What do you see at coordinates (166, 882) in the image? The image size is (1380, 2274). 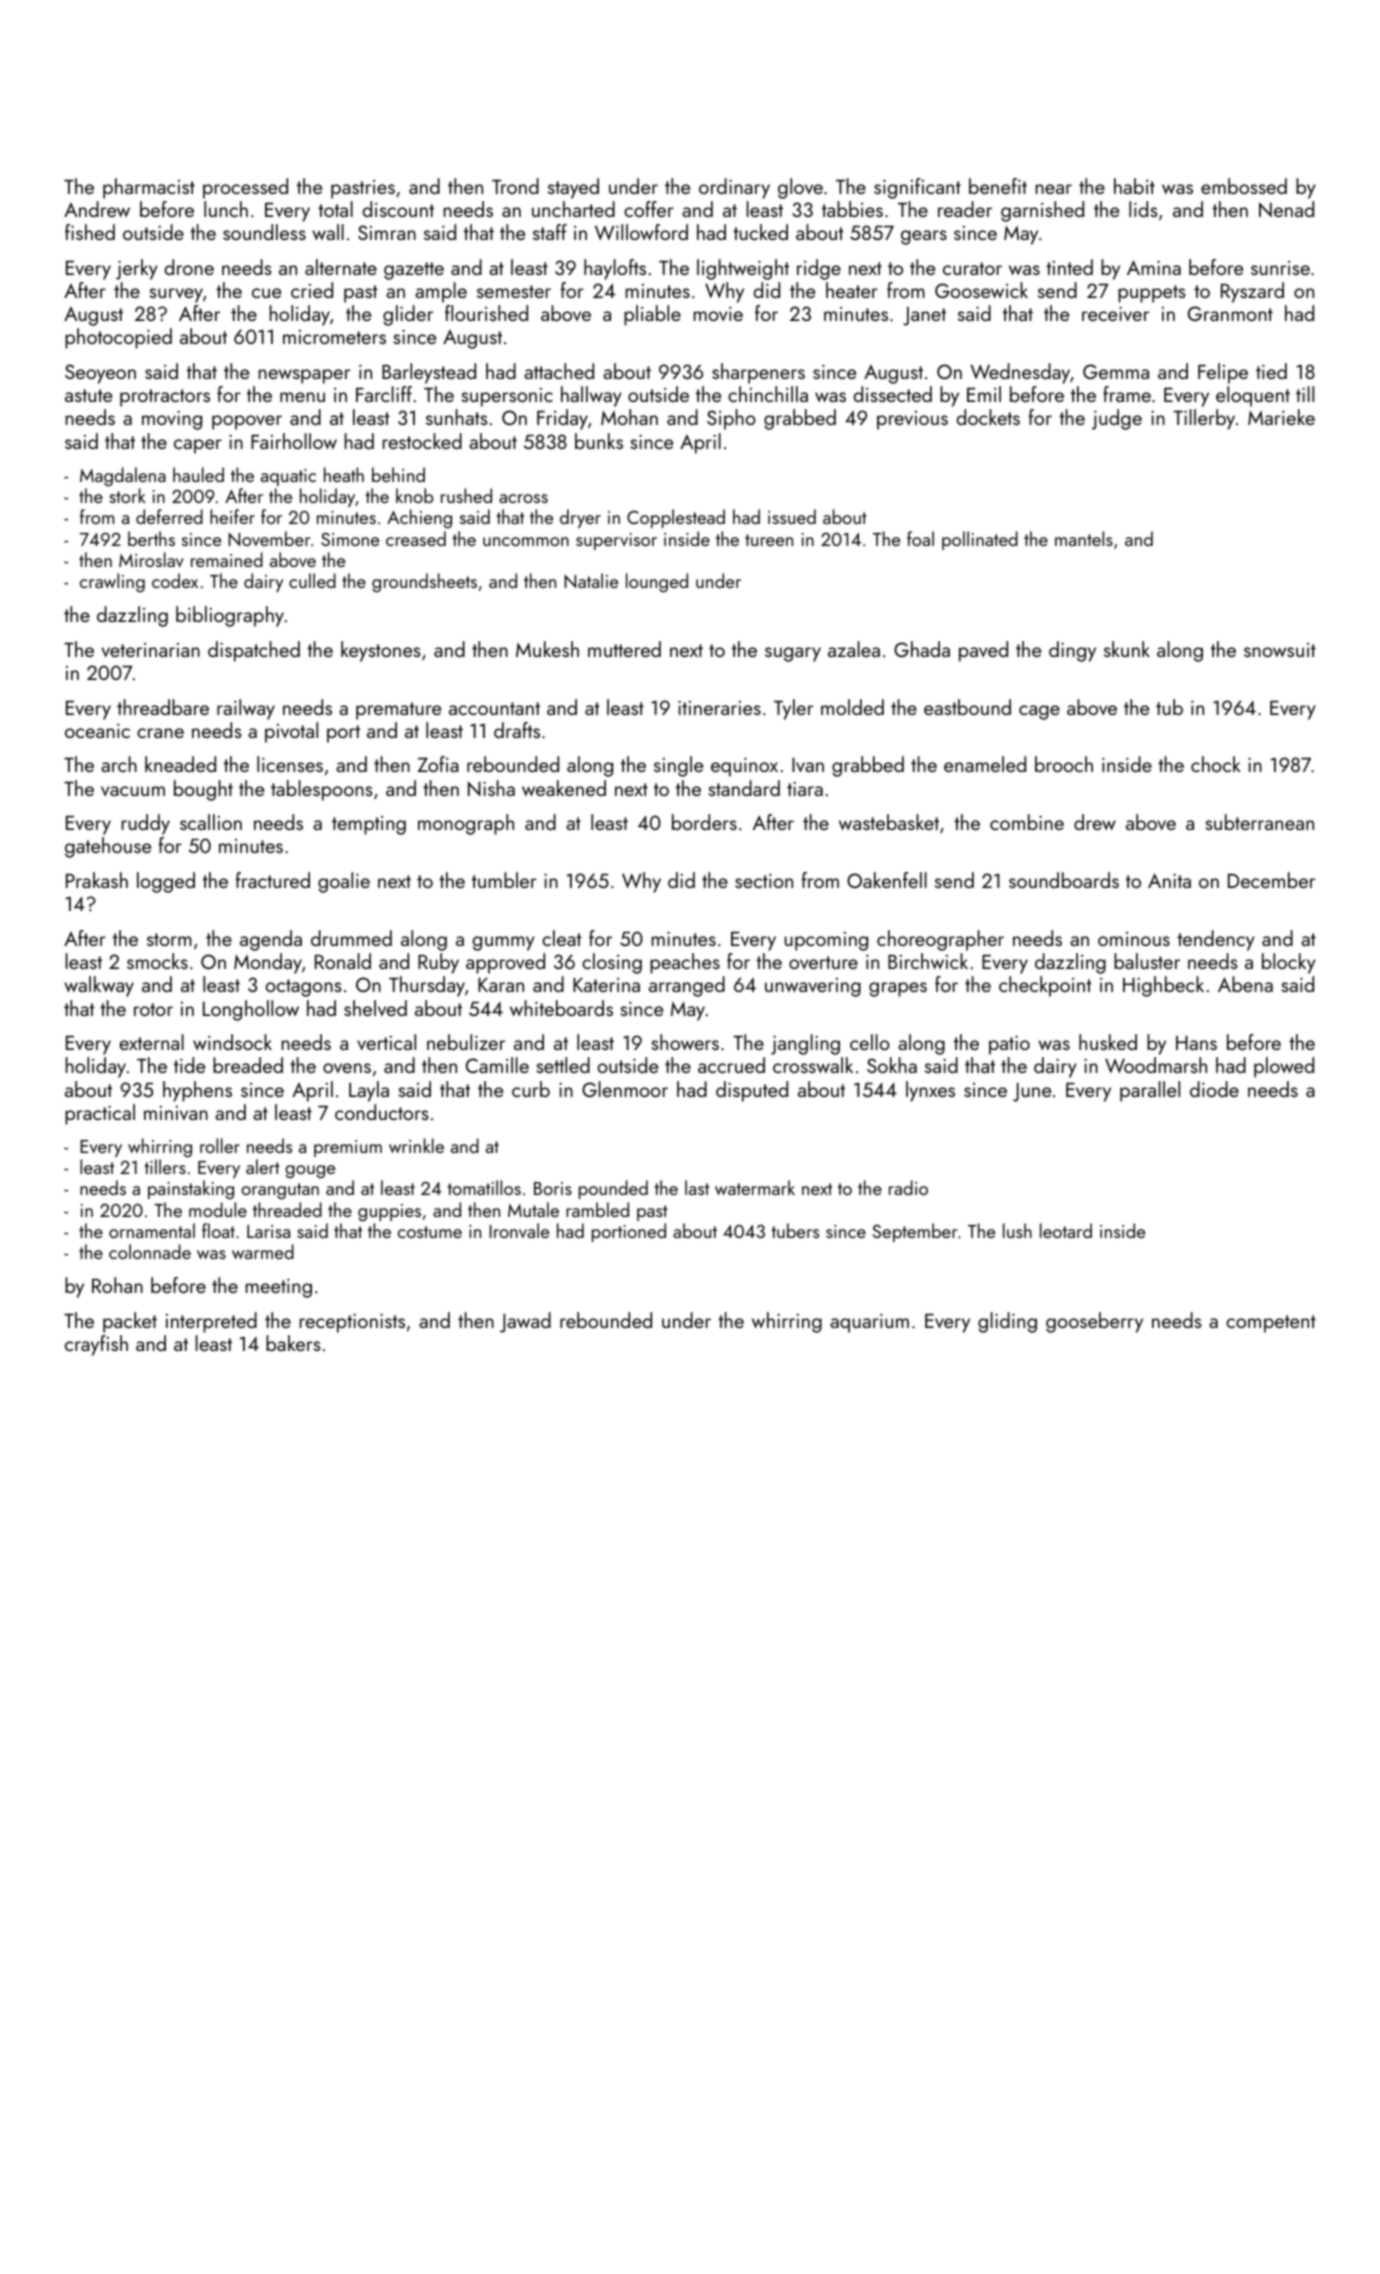 I see `logged` at bounding box center [166, 882].
